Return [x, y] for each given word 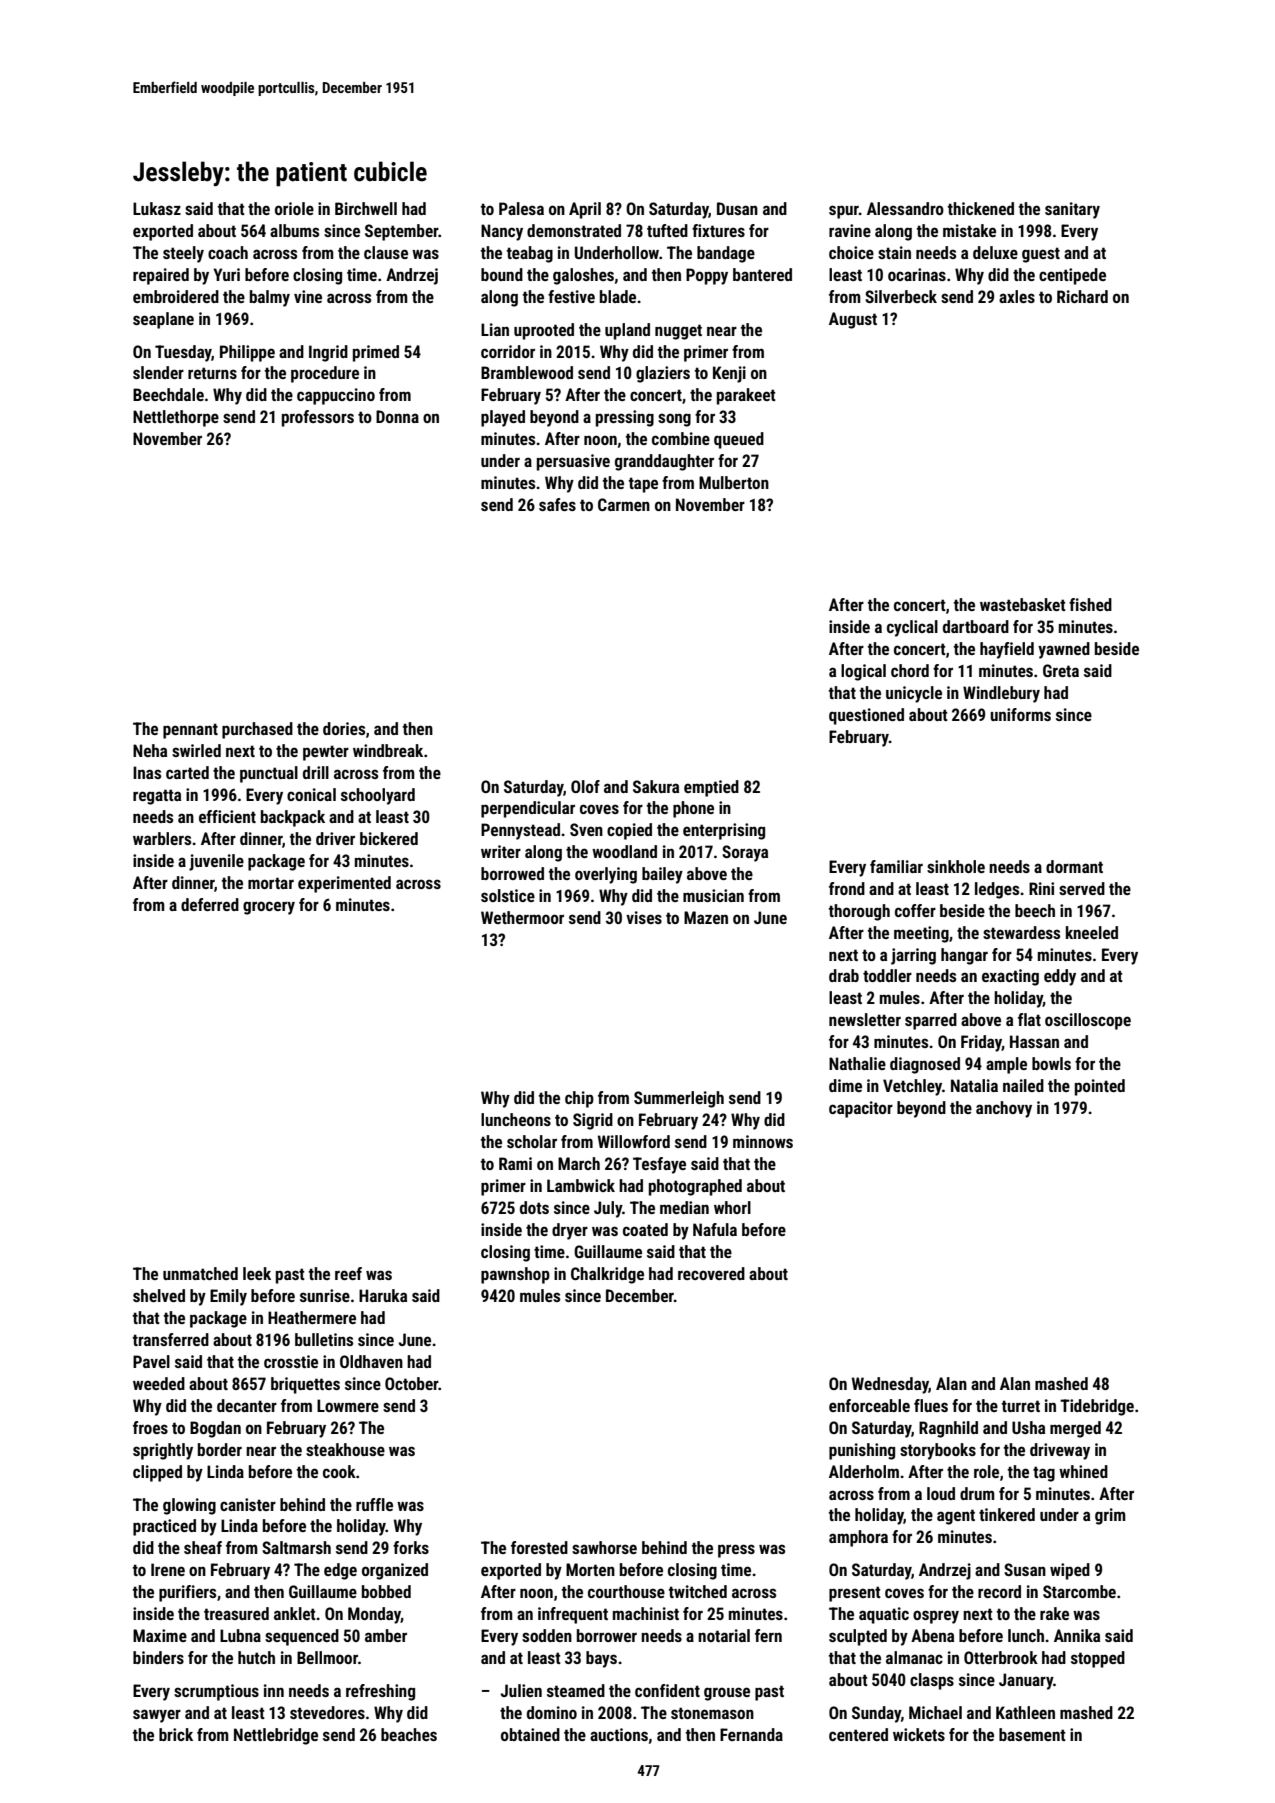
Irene [168, 1569]
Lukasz [157, 208]
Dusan [737, 208]
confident [667, 1690]
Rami [515, 1163]
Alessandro [905, 208]
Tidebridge [1097, 1407]
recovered [711, 1273]
